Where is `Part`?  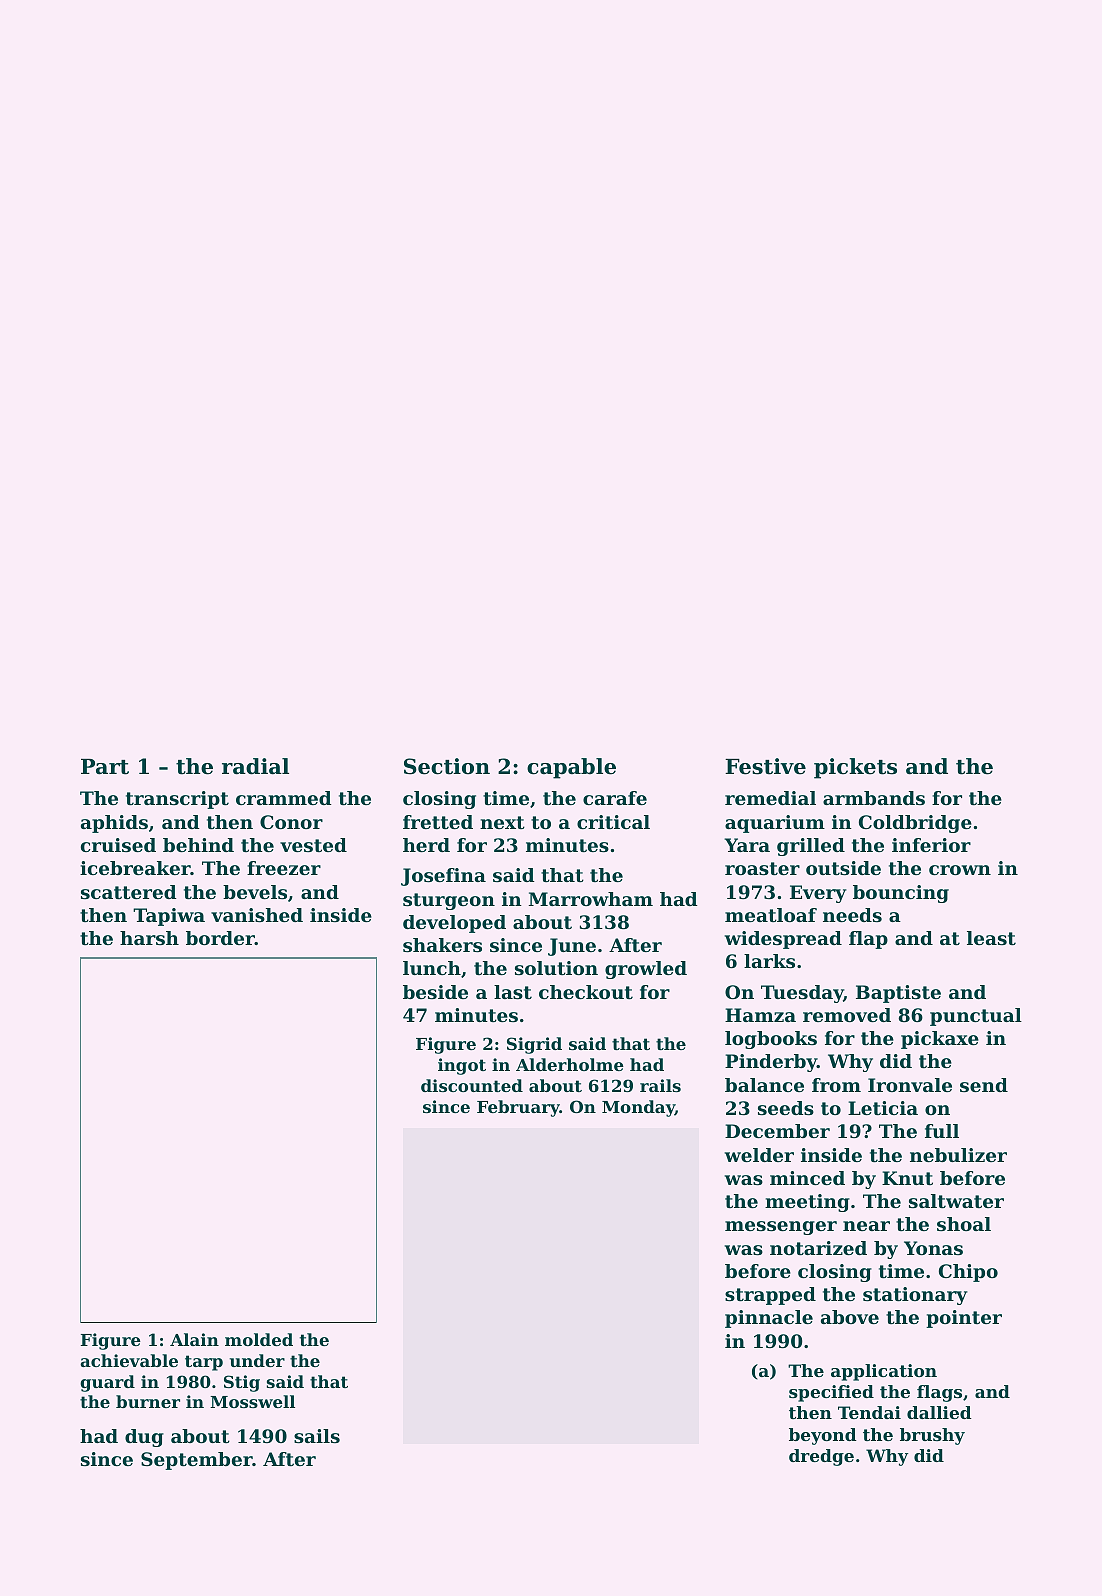 Part is located at coordinates (105, 767).
